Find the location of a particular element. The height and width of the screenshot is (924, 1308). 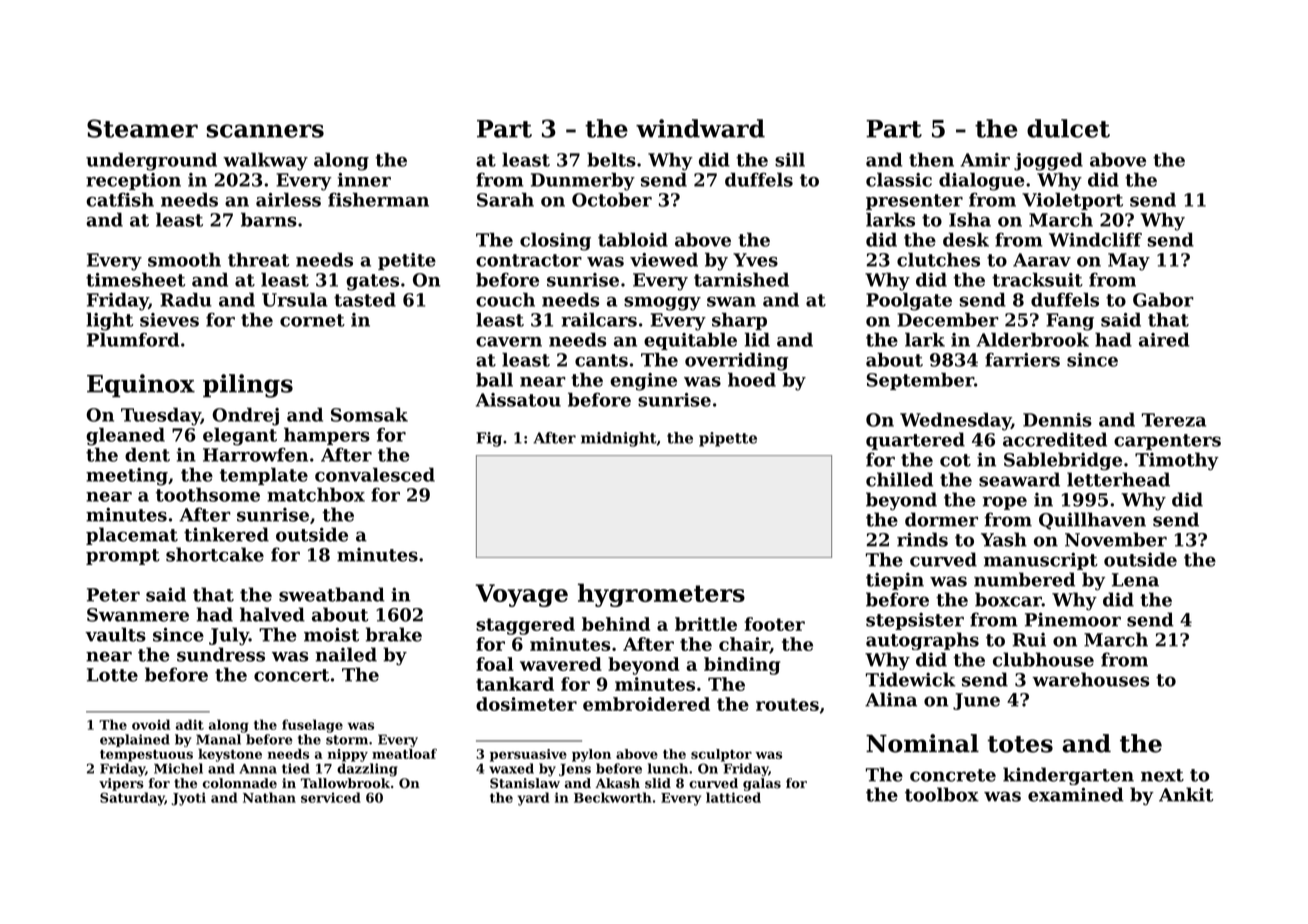

sharp is located at coordinates (739, 321).
